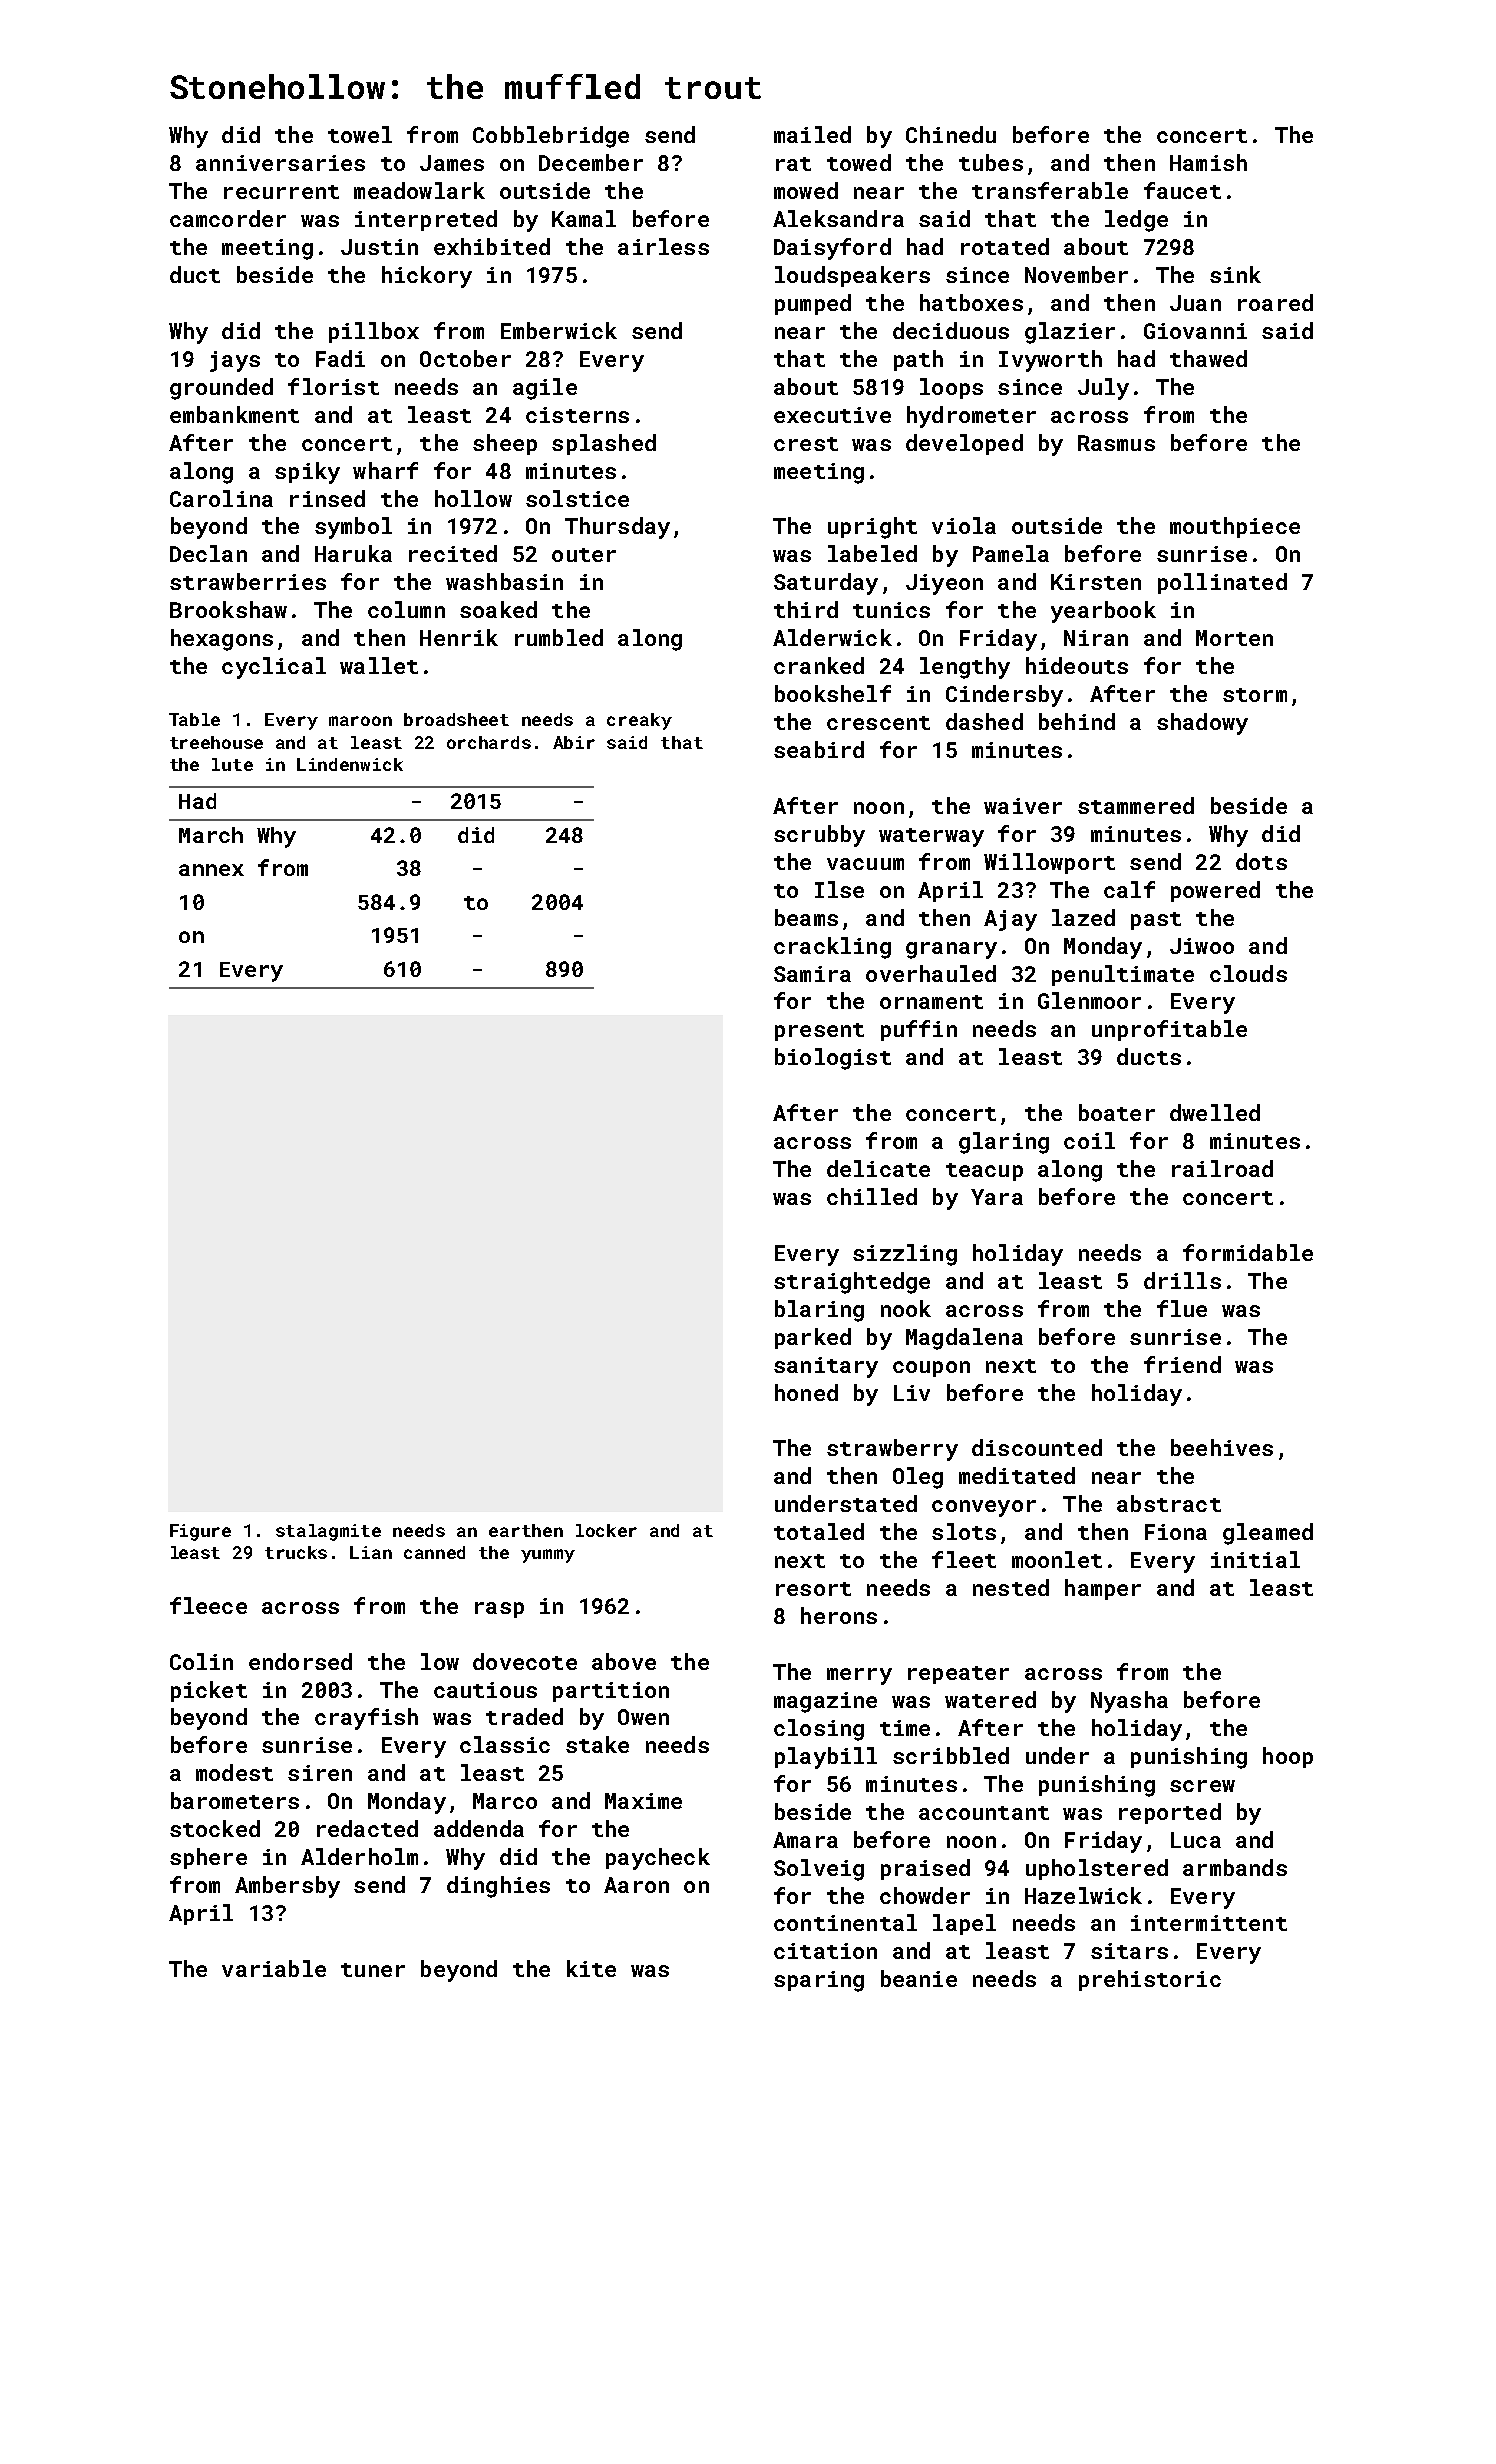  I want to click on Lindenwick, so click(350, 764).
